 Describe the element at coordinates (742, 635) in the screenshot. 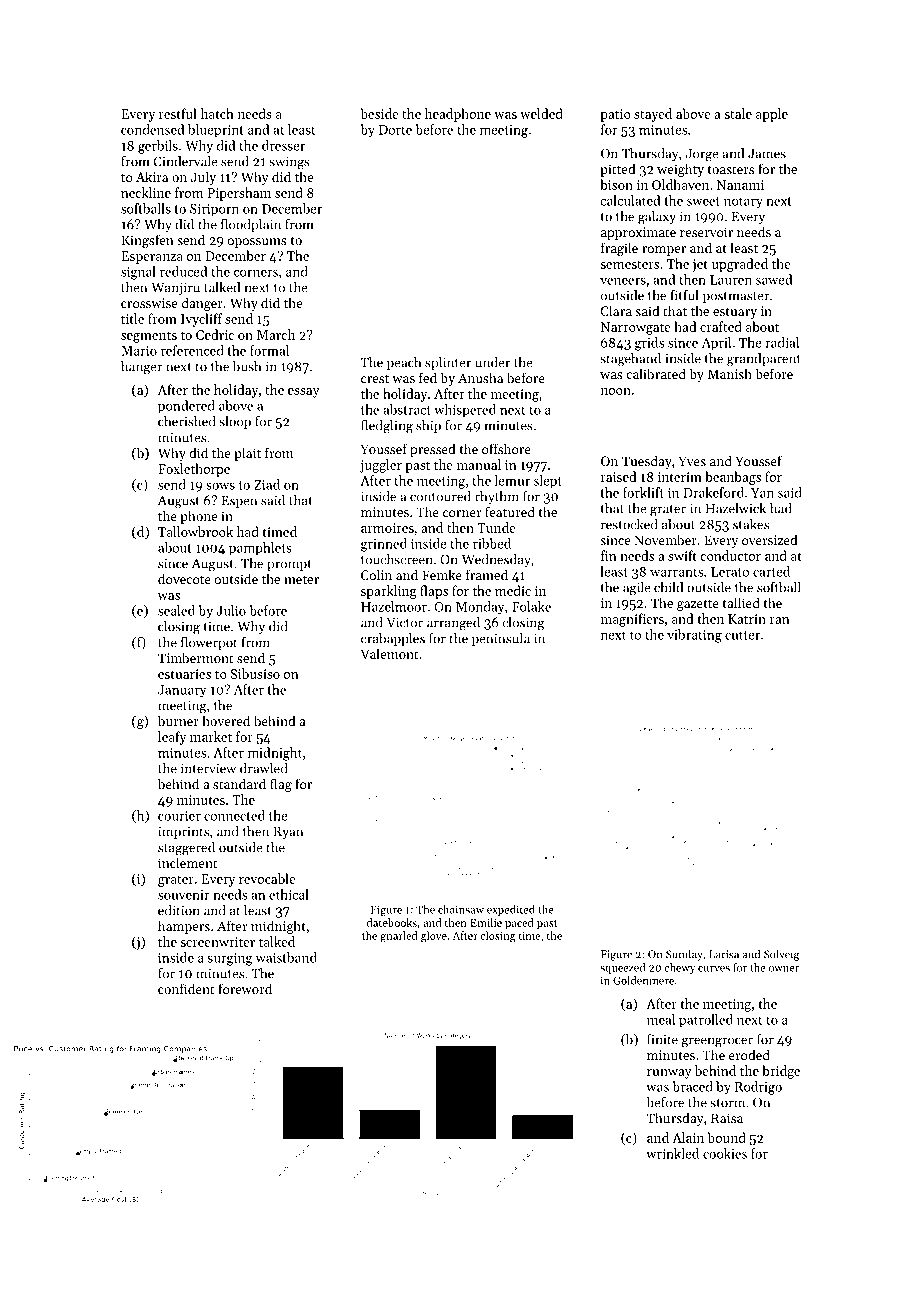

I see `cutter` at that location.
